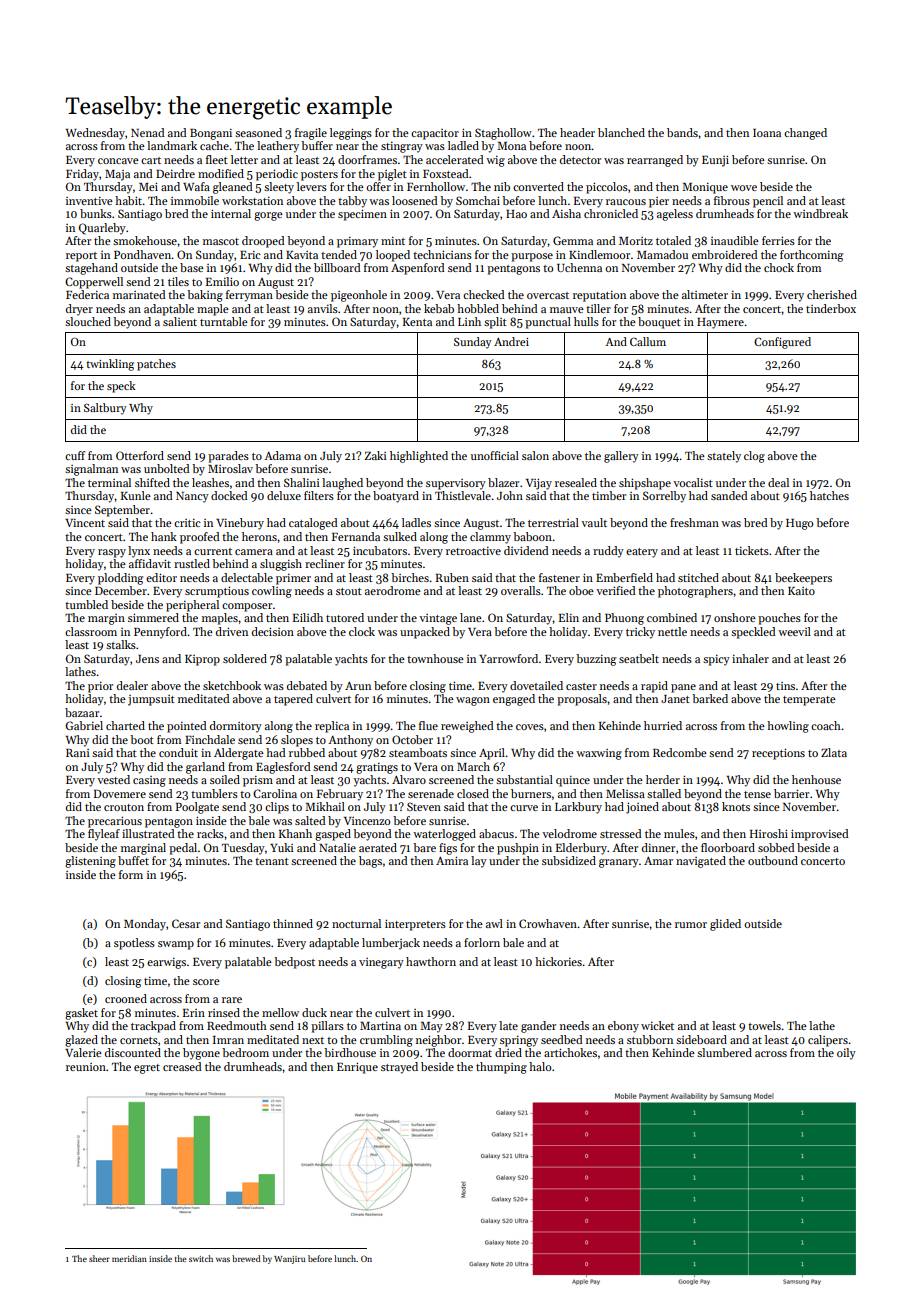  Describe the element at coordinates (392, 175) in the document. I see `piglet` at that location.
